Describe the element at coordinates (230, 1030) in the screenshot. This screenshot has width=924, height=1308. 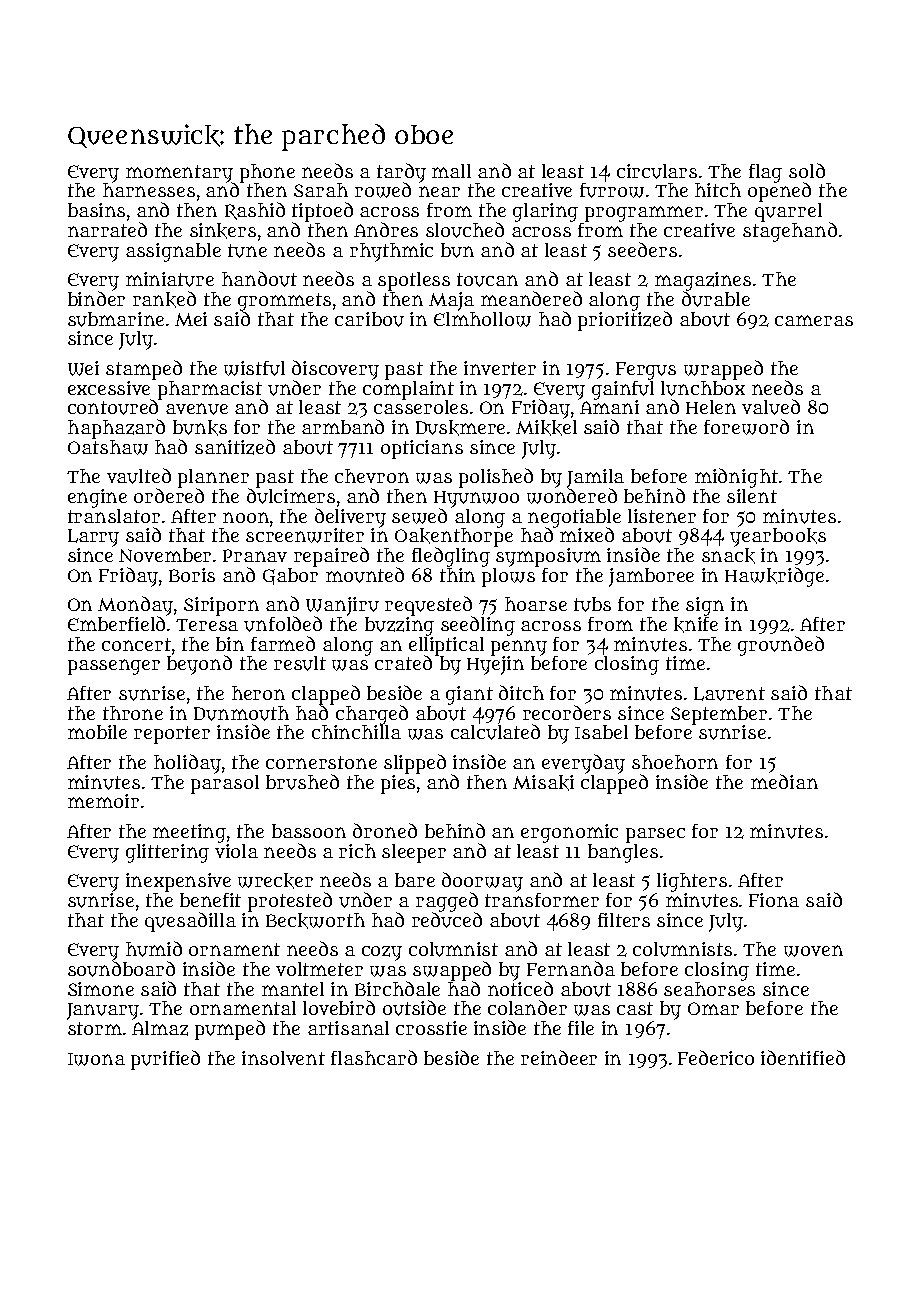
I see `pumped` at that location.
